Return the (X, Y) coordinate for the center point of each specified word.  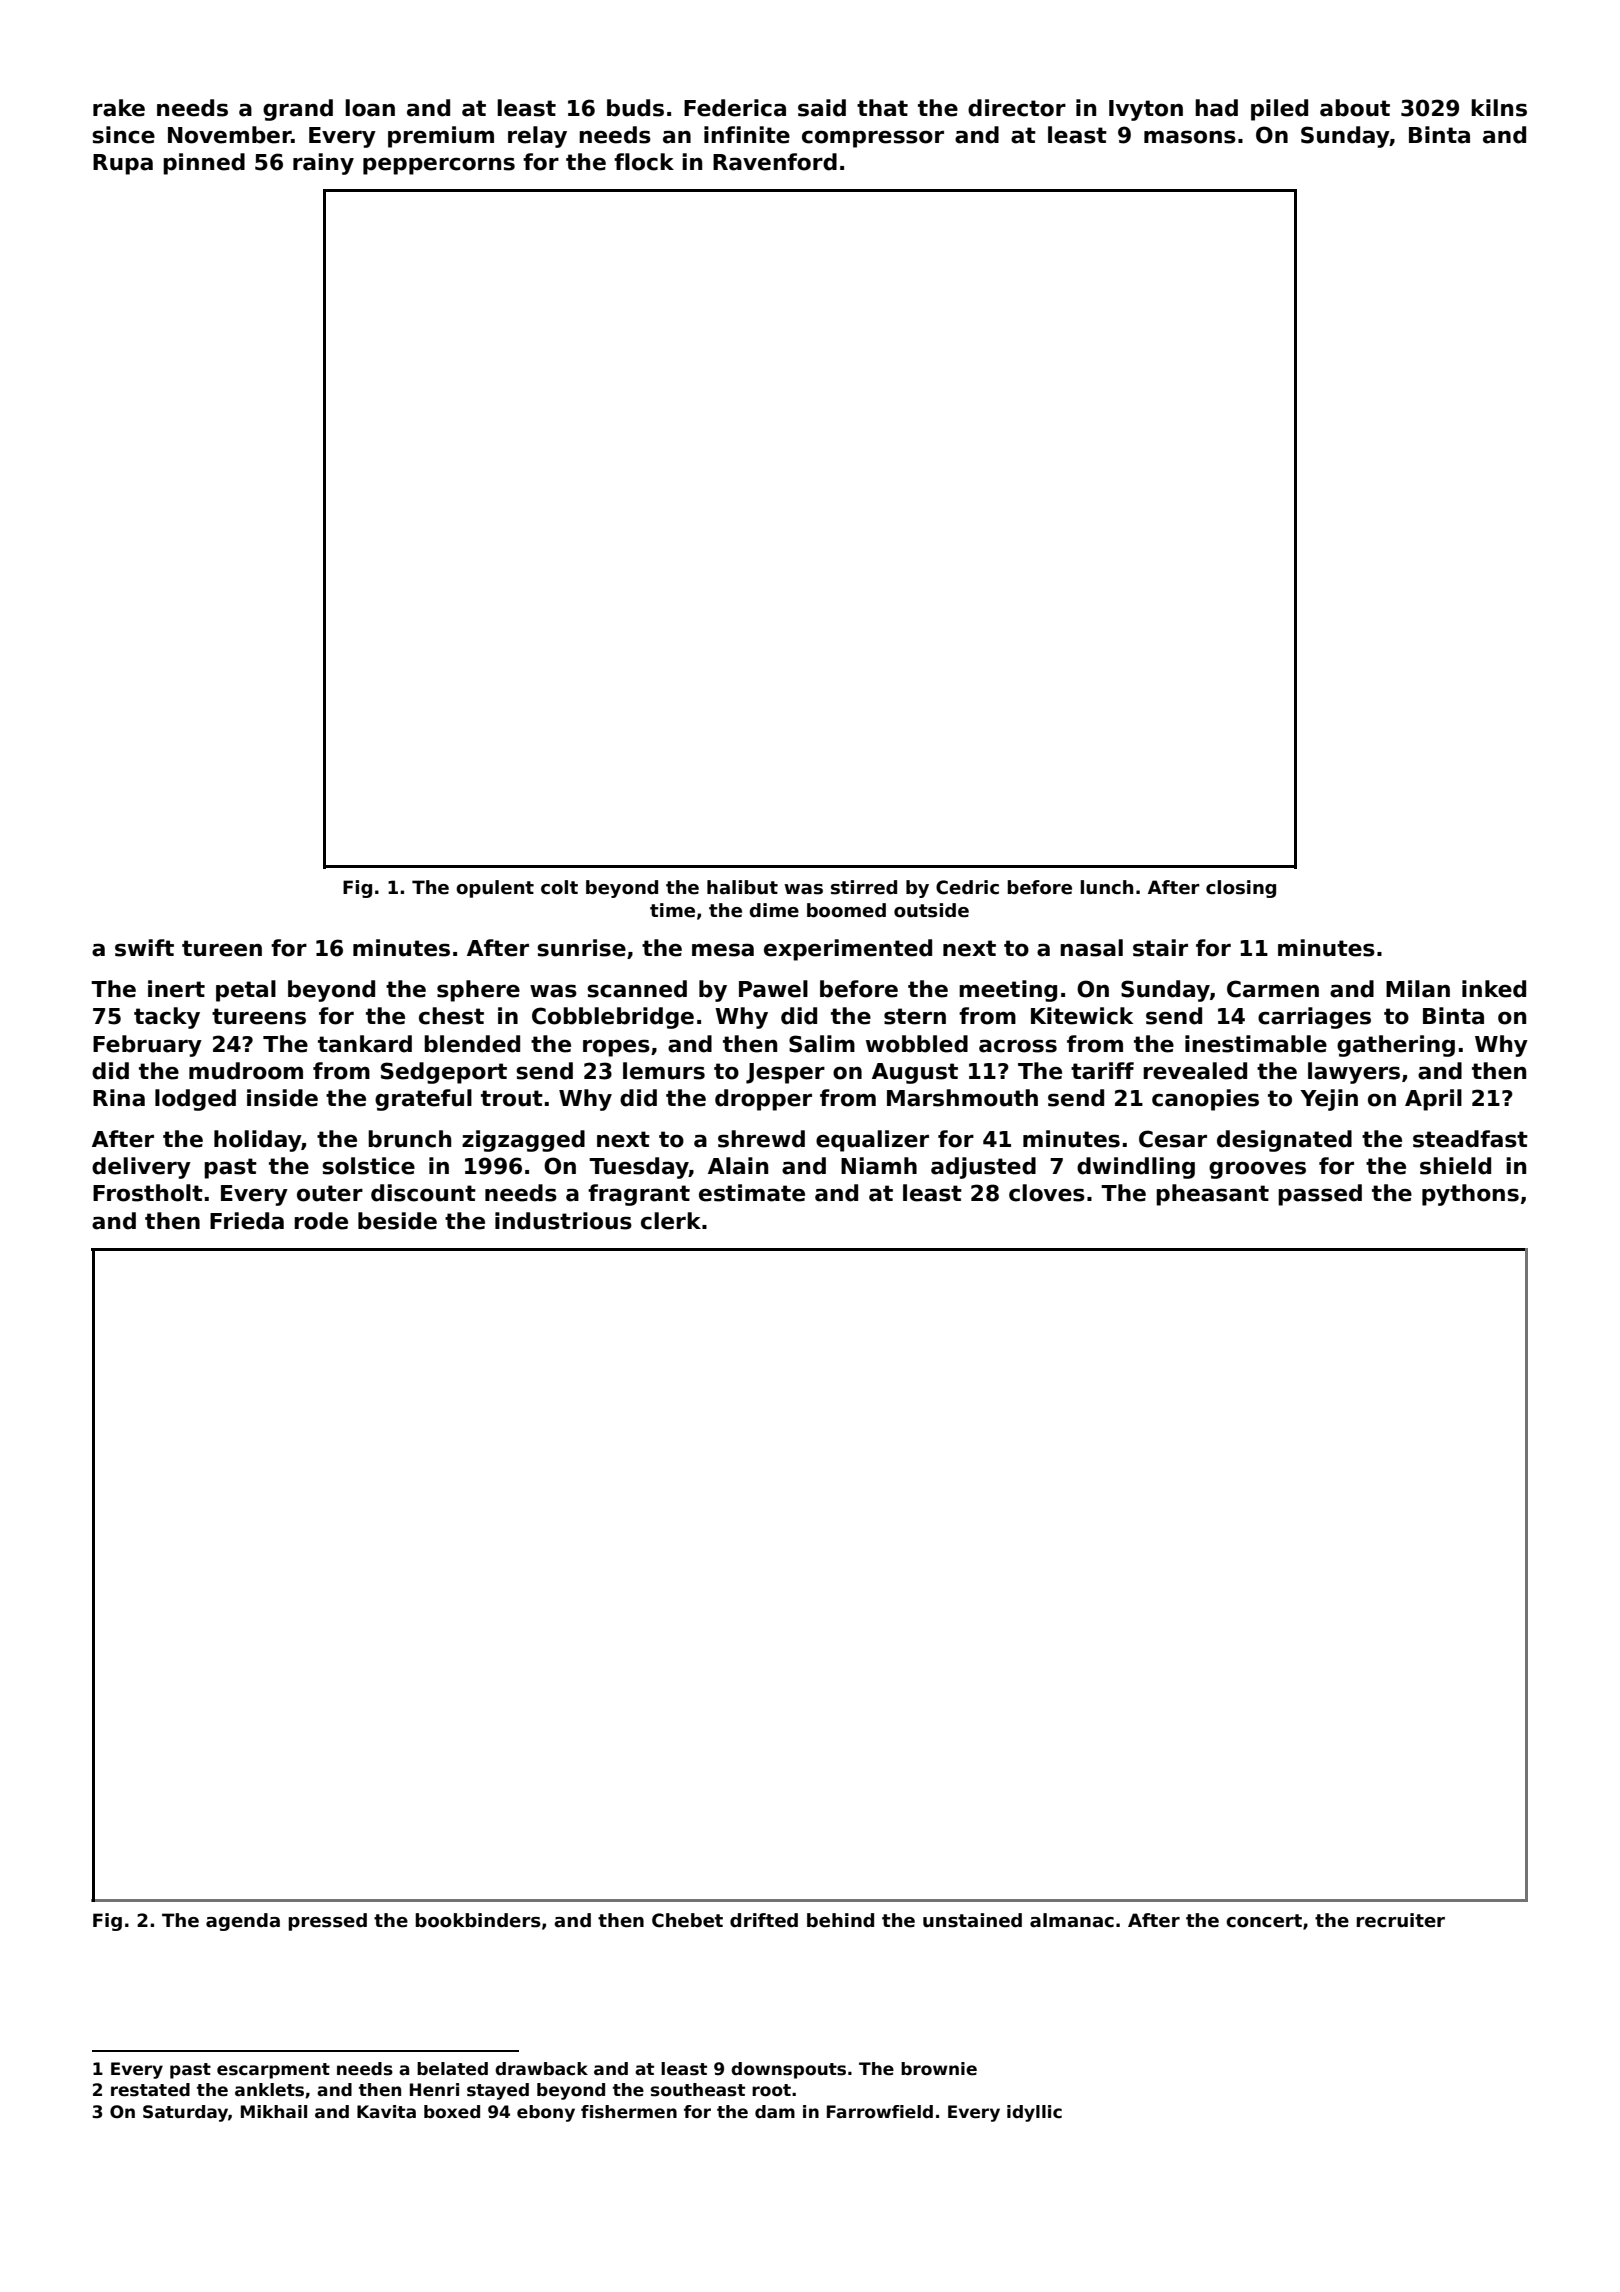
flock (644, 162)
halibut (742, 887)
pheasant (1212, 1195)
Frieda (247, 1221)
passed (1320, 1195)
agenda (243, 1922)
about (1355, 108)
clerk (671, 1221)
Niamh (879, 1166)
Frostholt (148, 1193)
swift (144, 948)
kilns (1499, 108)
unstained (972, 1920)
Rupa (123, 164)
